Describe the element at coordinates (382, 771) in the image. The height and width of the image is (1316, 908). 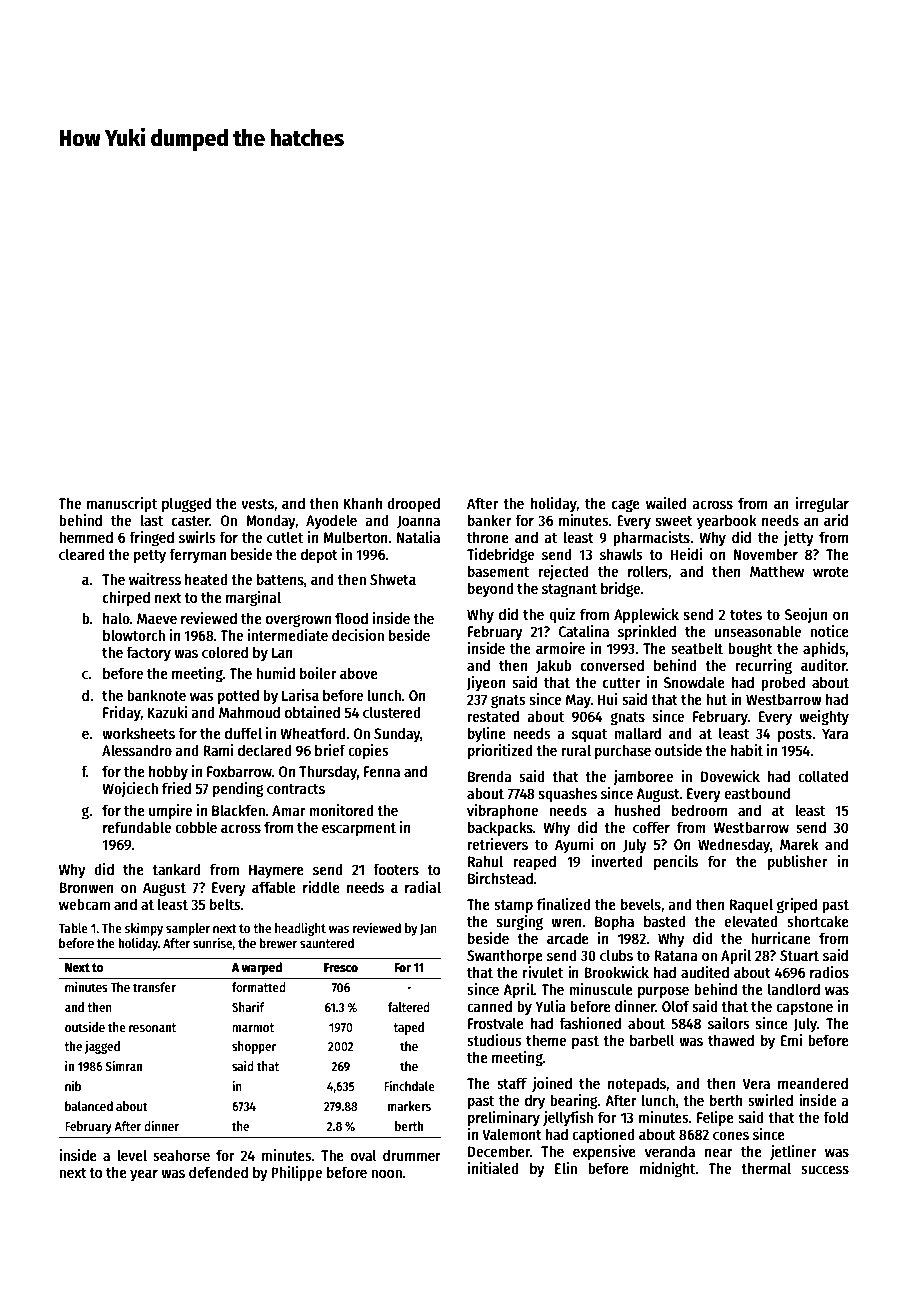
I see `Fenna` at that location.
